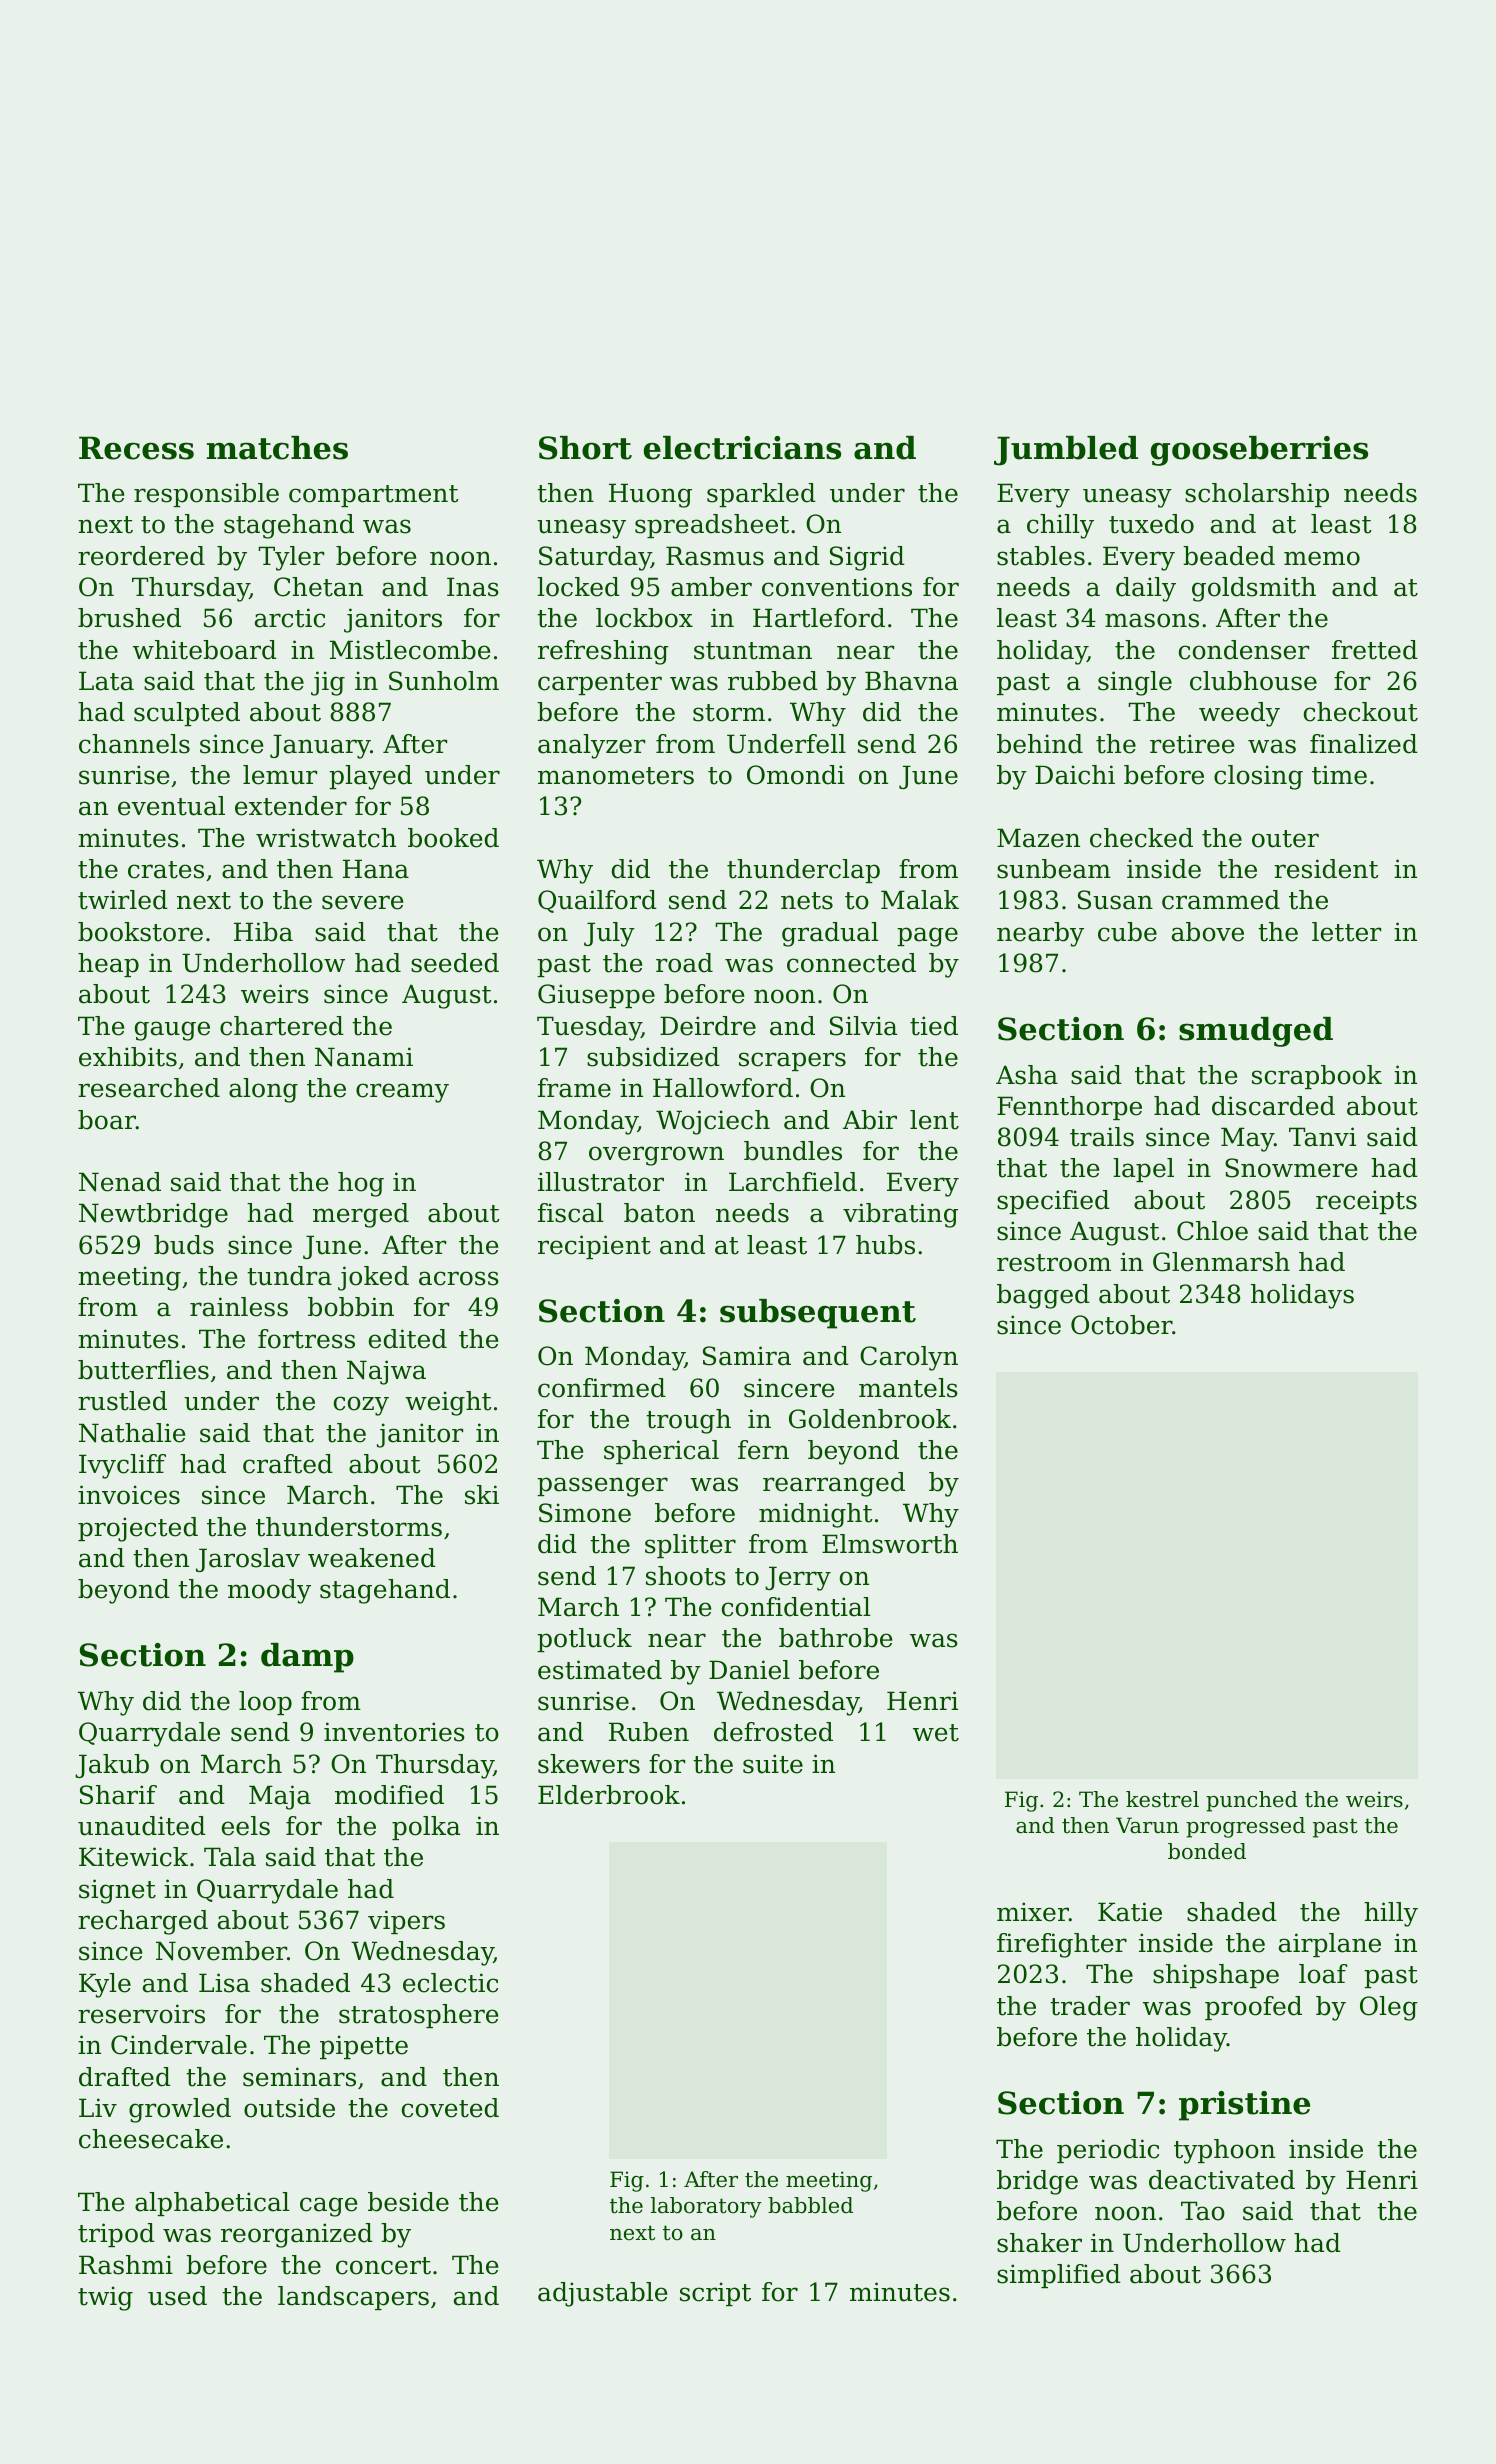 The width and height of the image is (1496, 2464). I want to click on reordered, so click(141, 556).
